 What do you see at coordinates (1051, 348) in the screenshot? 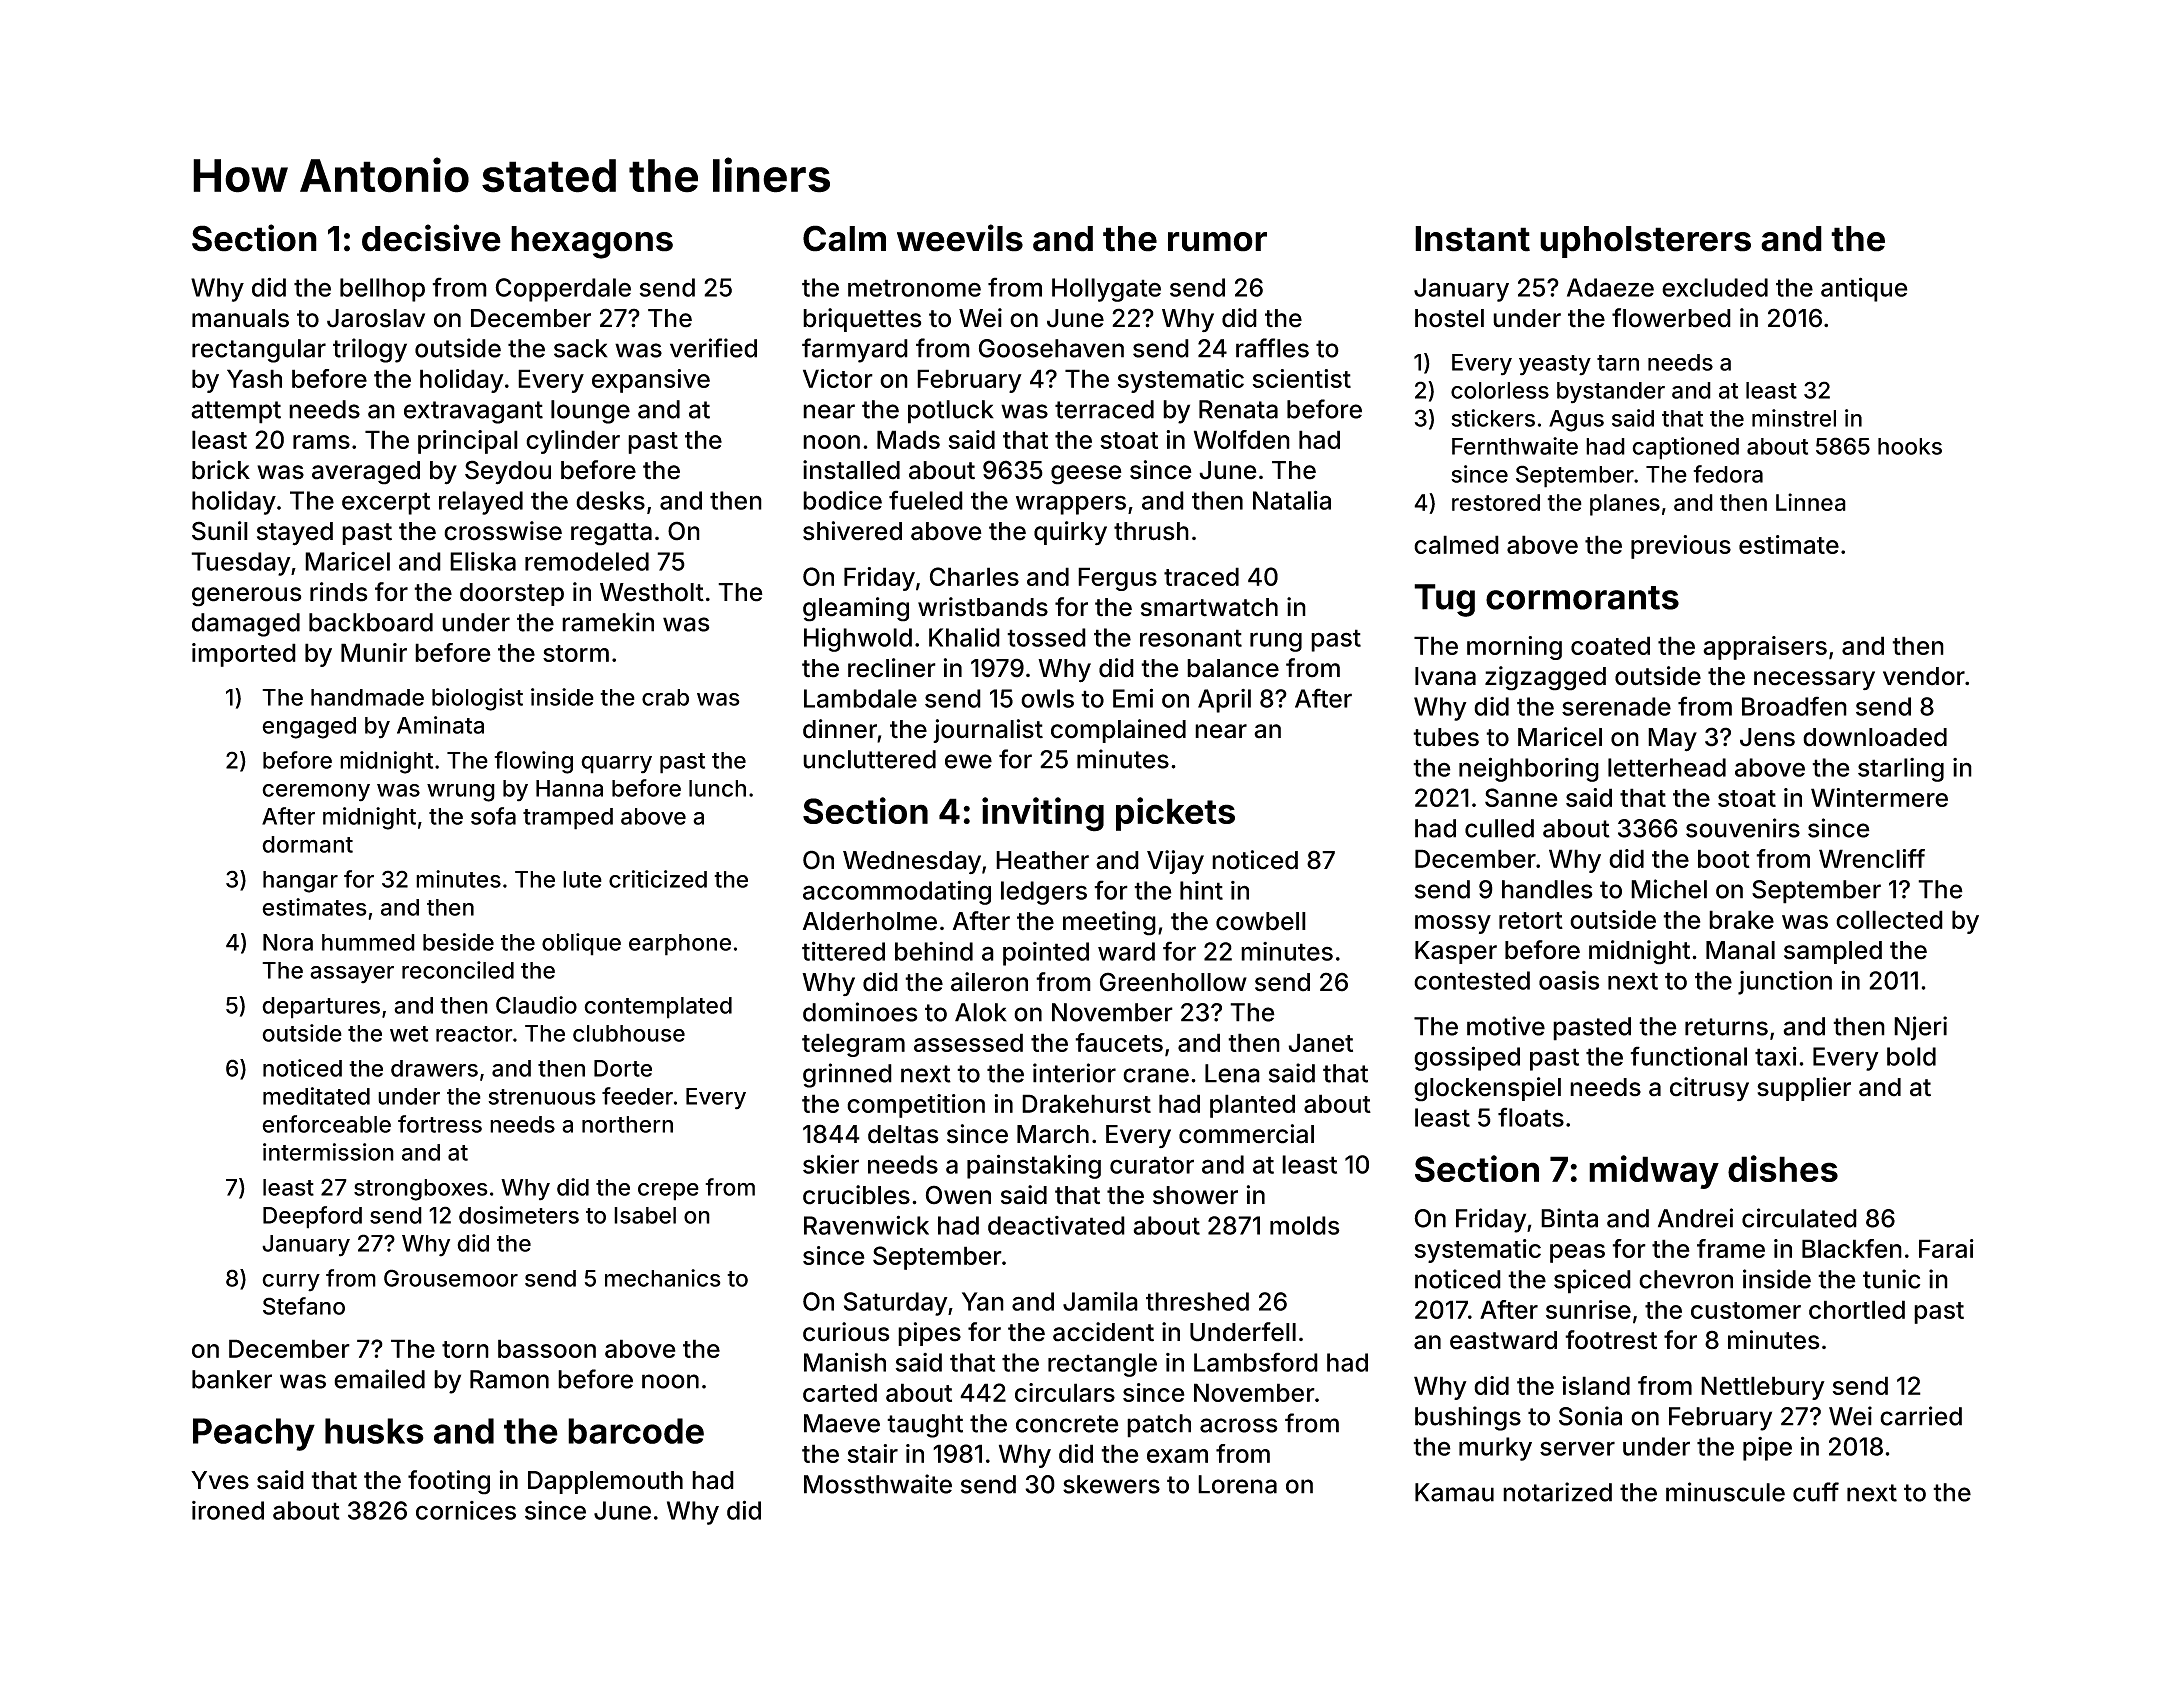
I see `Goosehaven` at bounding box center [1051, 348].
